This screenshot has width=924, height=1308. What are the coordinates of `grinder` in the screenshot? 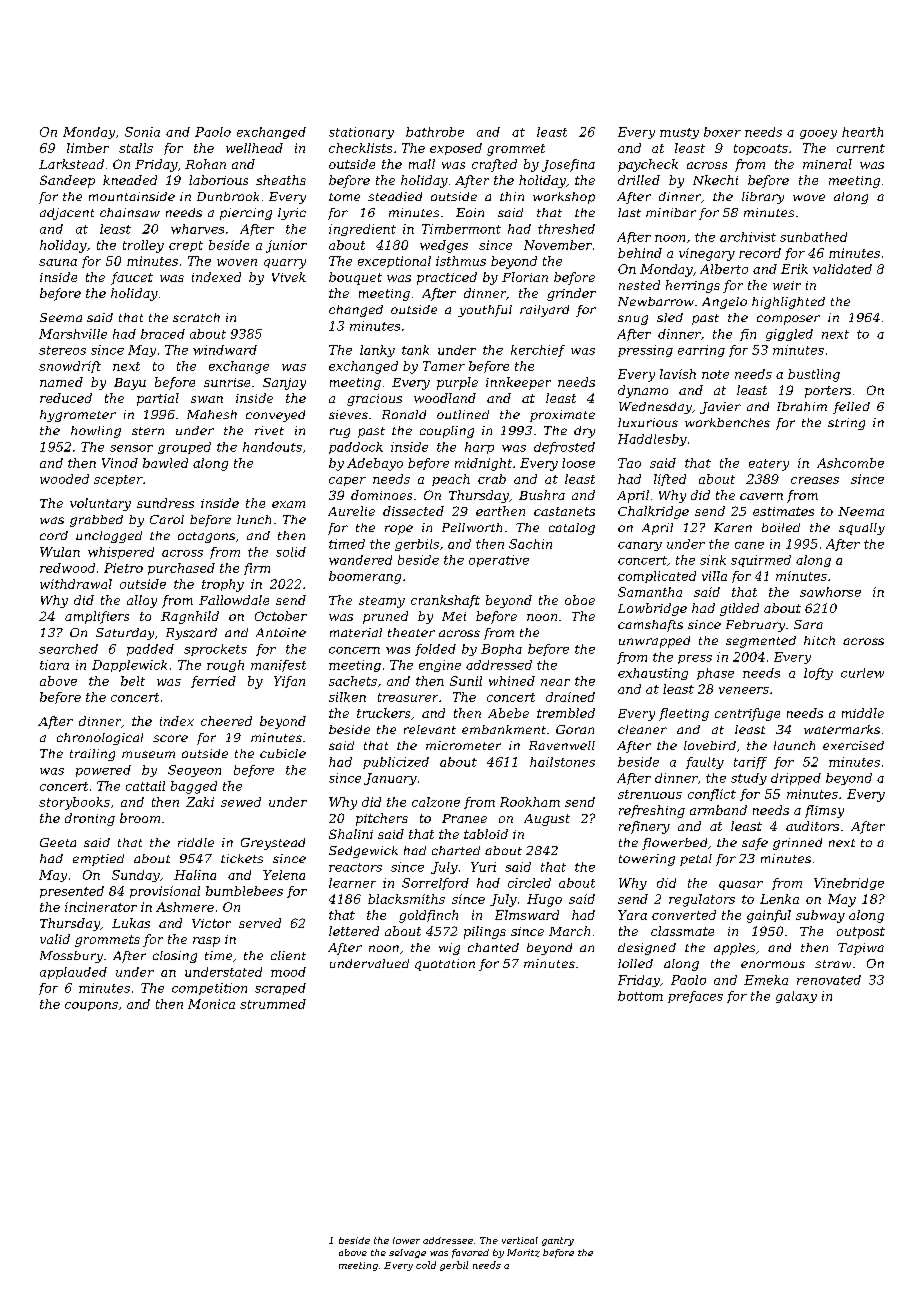 It's located at (571, 294).
